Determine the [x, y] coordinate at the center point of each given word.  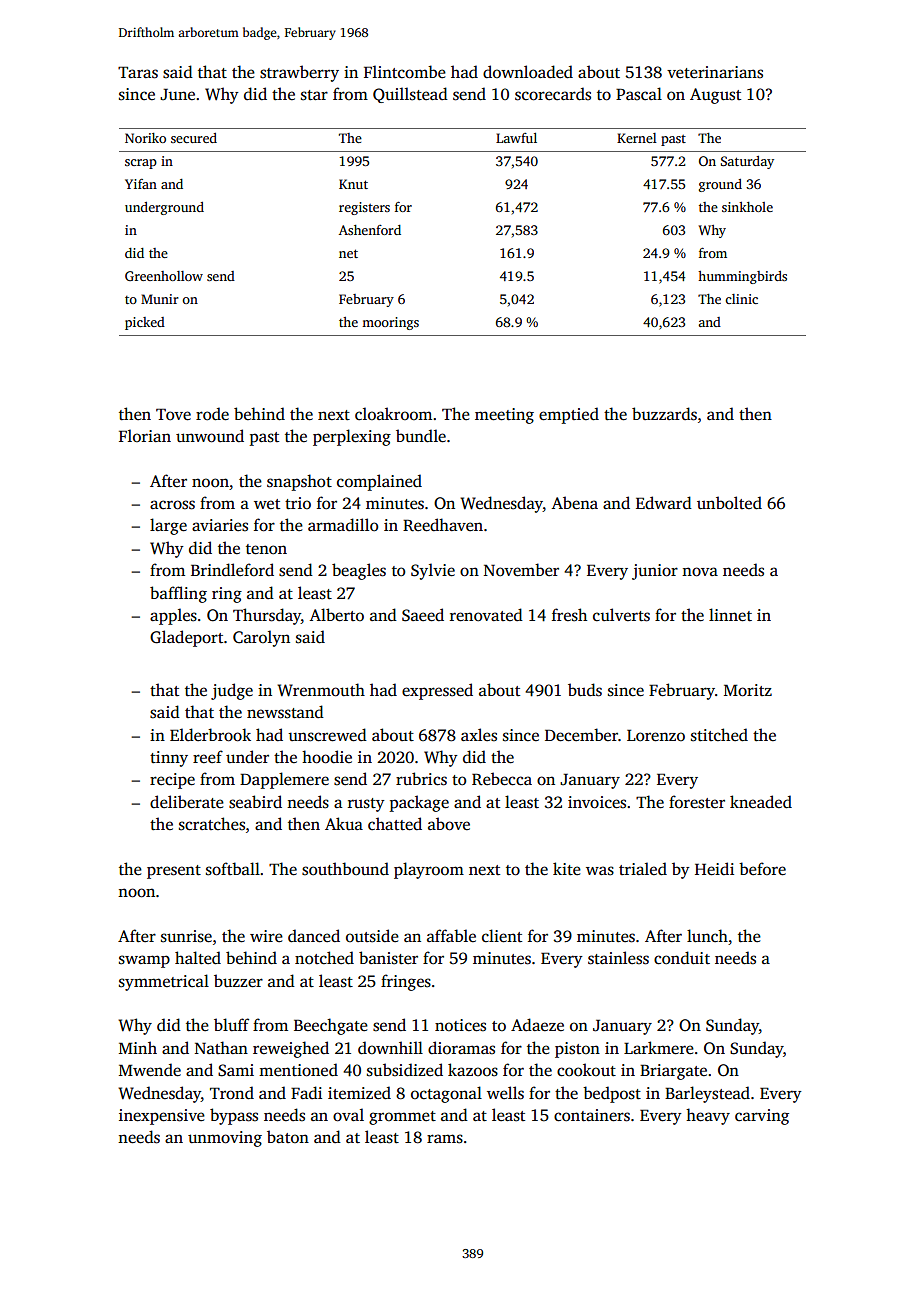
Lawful [516, 138]
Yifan [141, 184]
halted [198, 958]
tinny [169, 759]
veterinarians [715, 72]
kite [567, 868]
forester [697, 802]
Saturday [747, 162]
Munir [160, 299]
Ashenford [370, 230]
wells [505, 1093]
